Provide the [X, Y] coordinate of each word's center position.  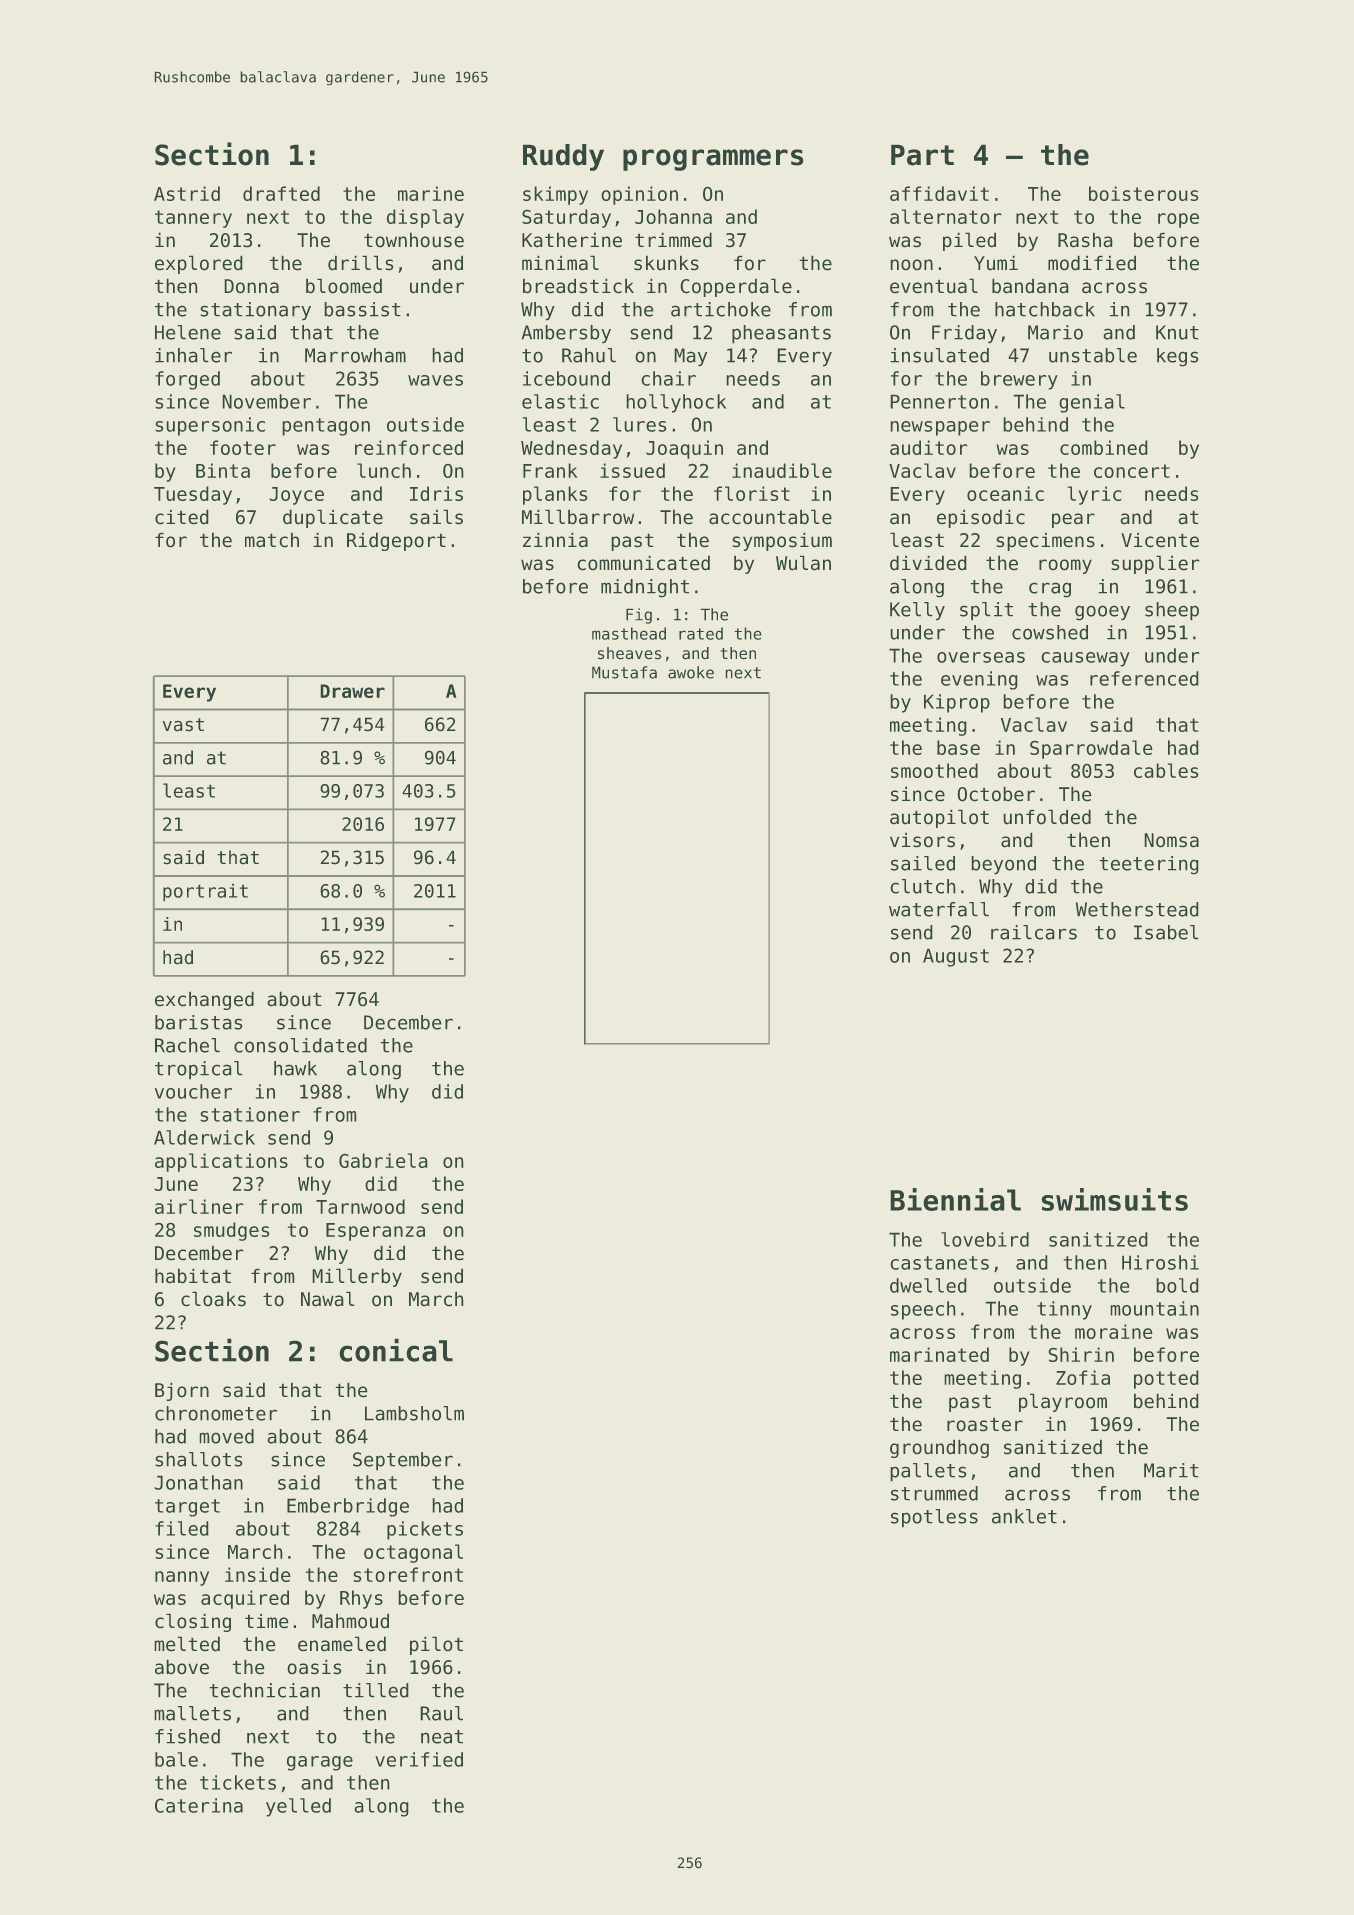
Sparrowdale [1091, 749]
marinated [939, 1354]
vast [183, 724]
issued [632, 470]
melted [187, 1644]
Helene [188, 332]
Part [922, 155]
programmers [713, 160]
